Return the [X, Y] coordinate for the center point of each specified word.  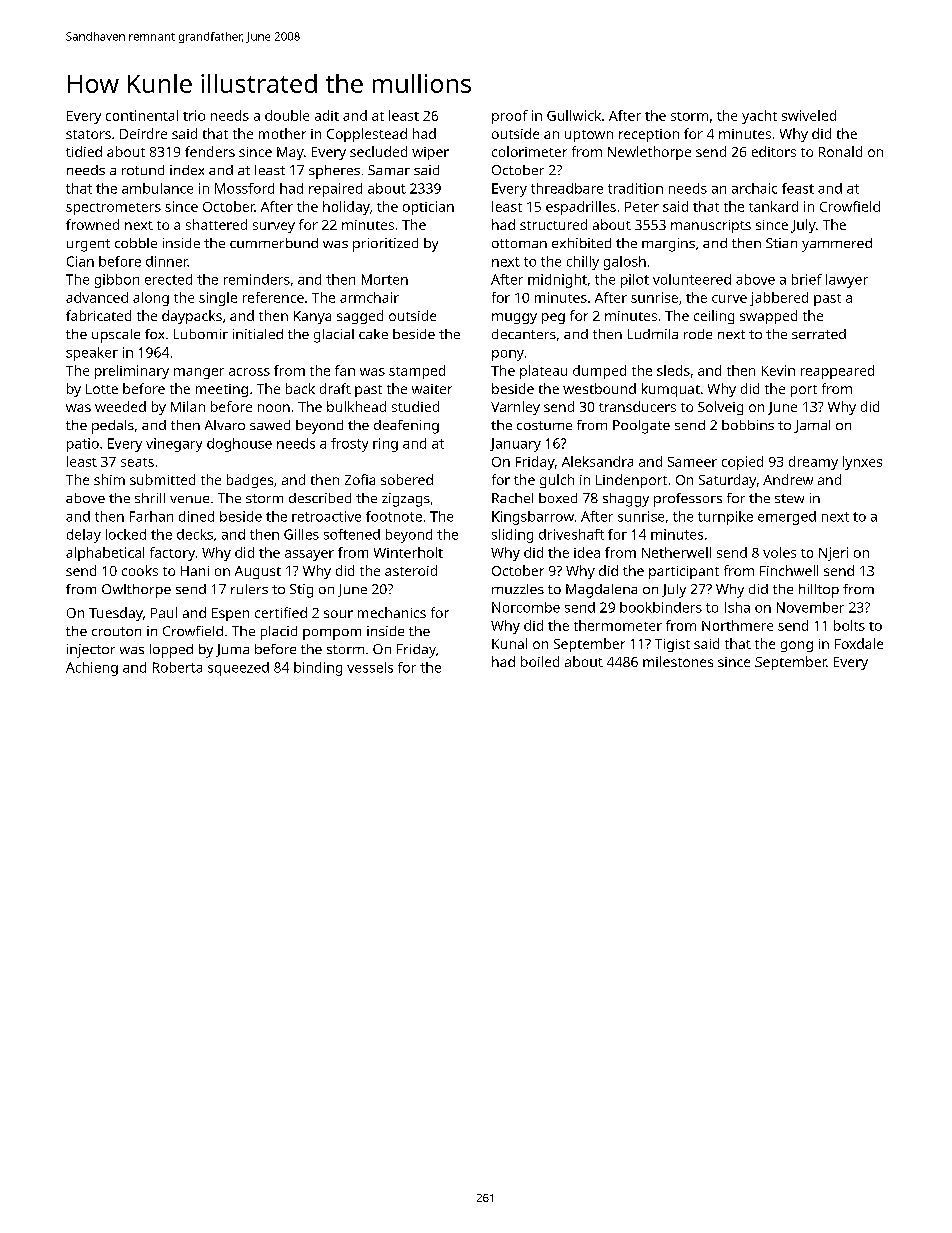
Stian [781, 243]
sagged [360, 317]
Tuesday [116, 614]
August [258, 572]
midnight [557, 281]
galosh [625, 263]
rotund [143, 170]
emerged [787, 518]
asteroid [411, 570]
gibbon [117, 281]
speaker [92, 354]
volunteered [692, 279]
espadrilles [581, 208]
